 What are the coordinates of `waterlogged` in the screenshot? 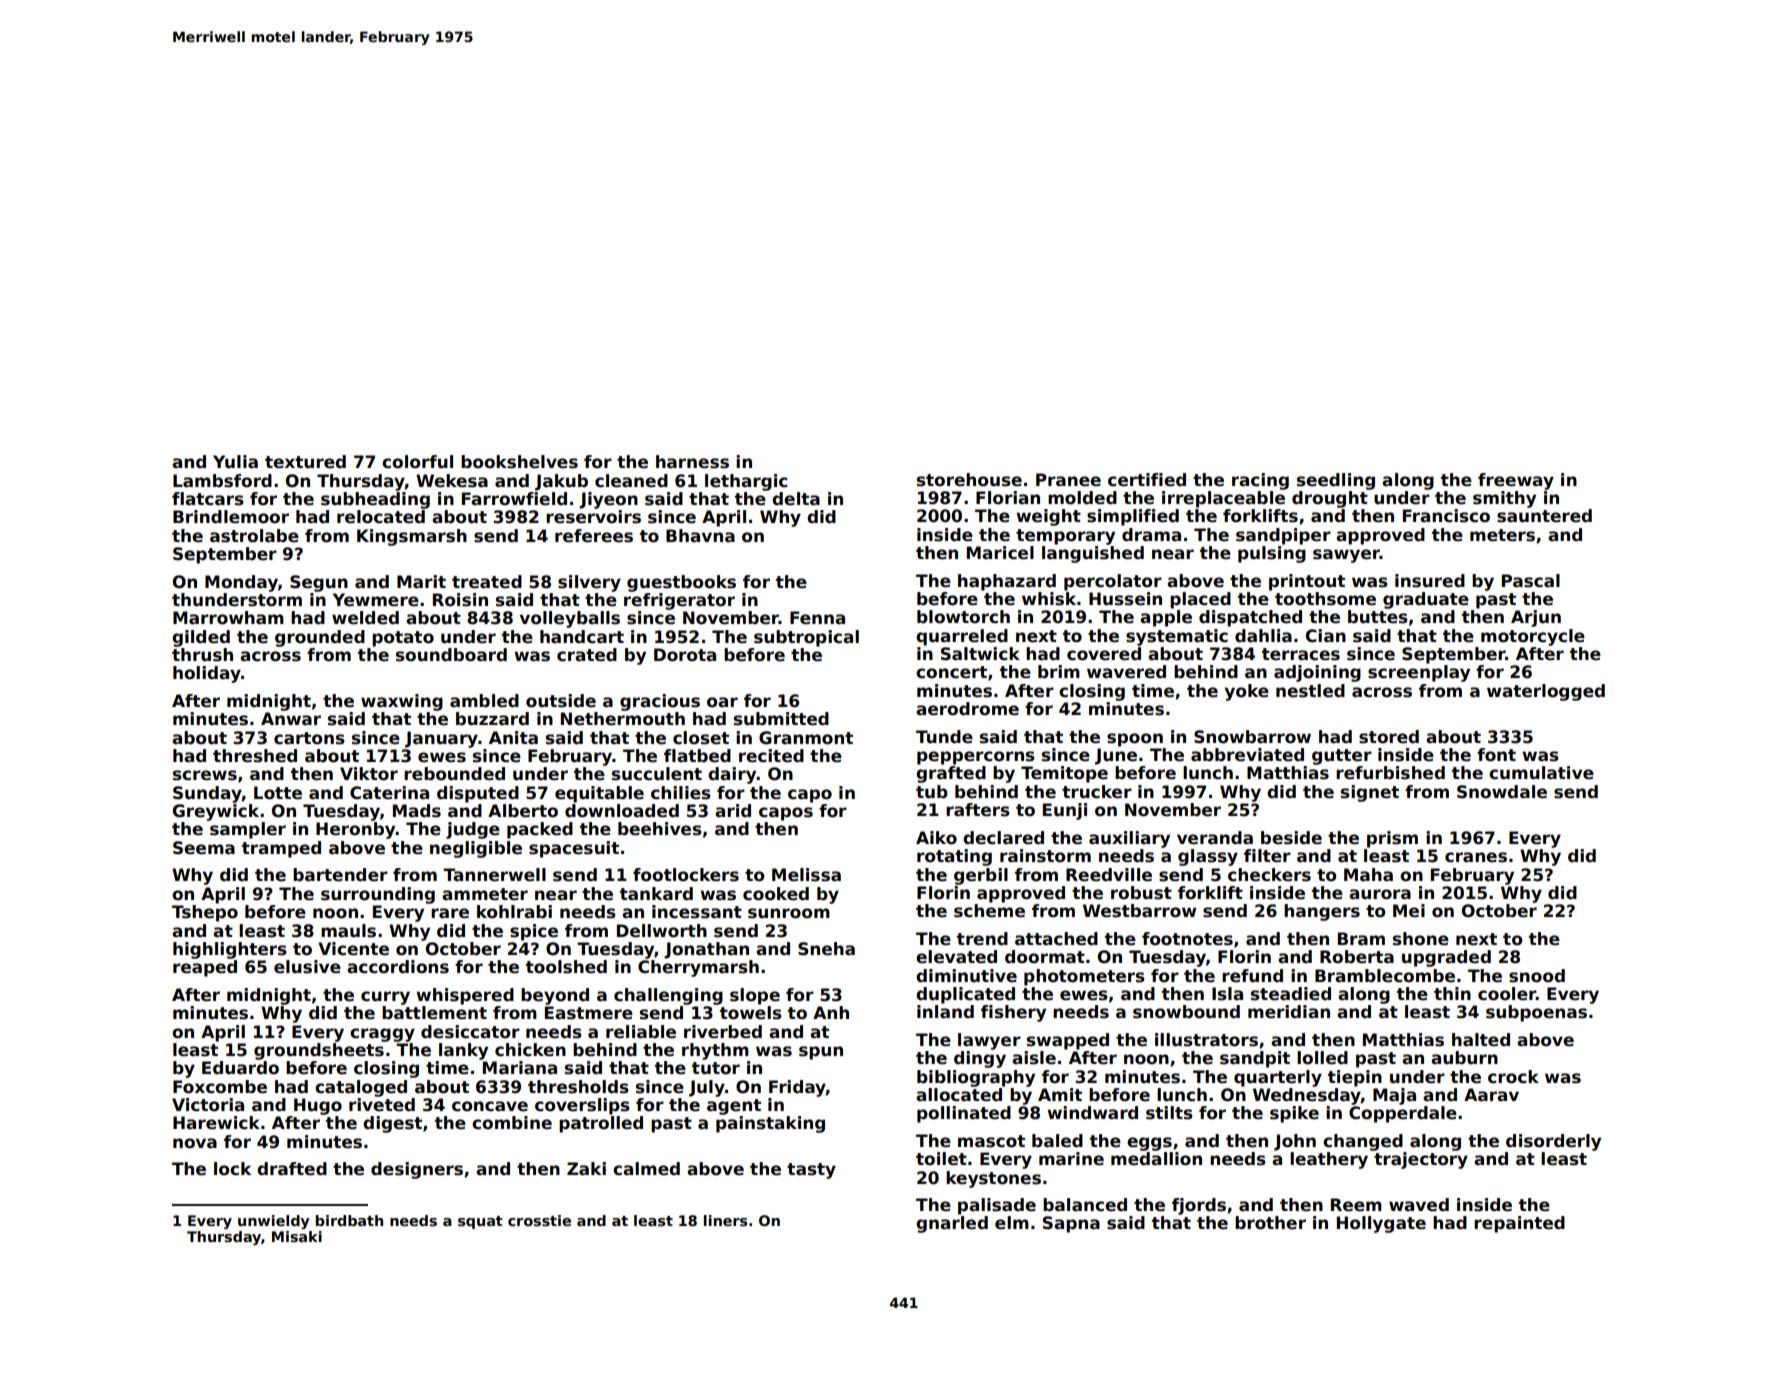 It's located at (1546, 692).
